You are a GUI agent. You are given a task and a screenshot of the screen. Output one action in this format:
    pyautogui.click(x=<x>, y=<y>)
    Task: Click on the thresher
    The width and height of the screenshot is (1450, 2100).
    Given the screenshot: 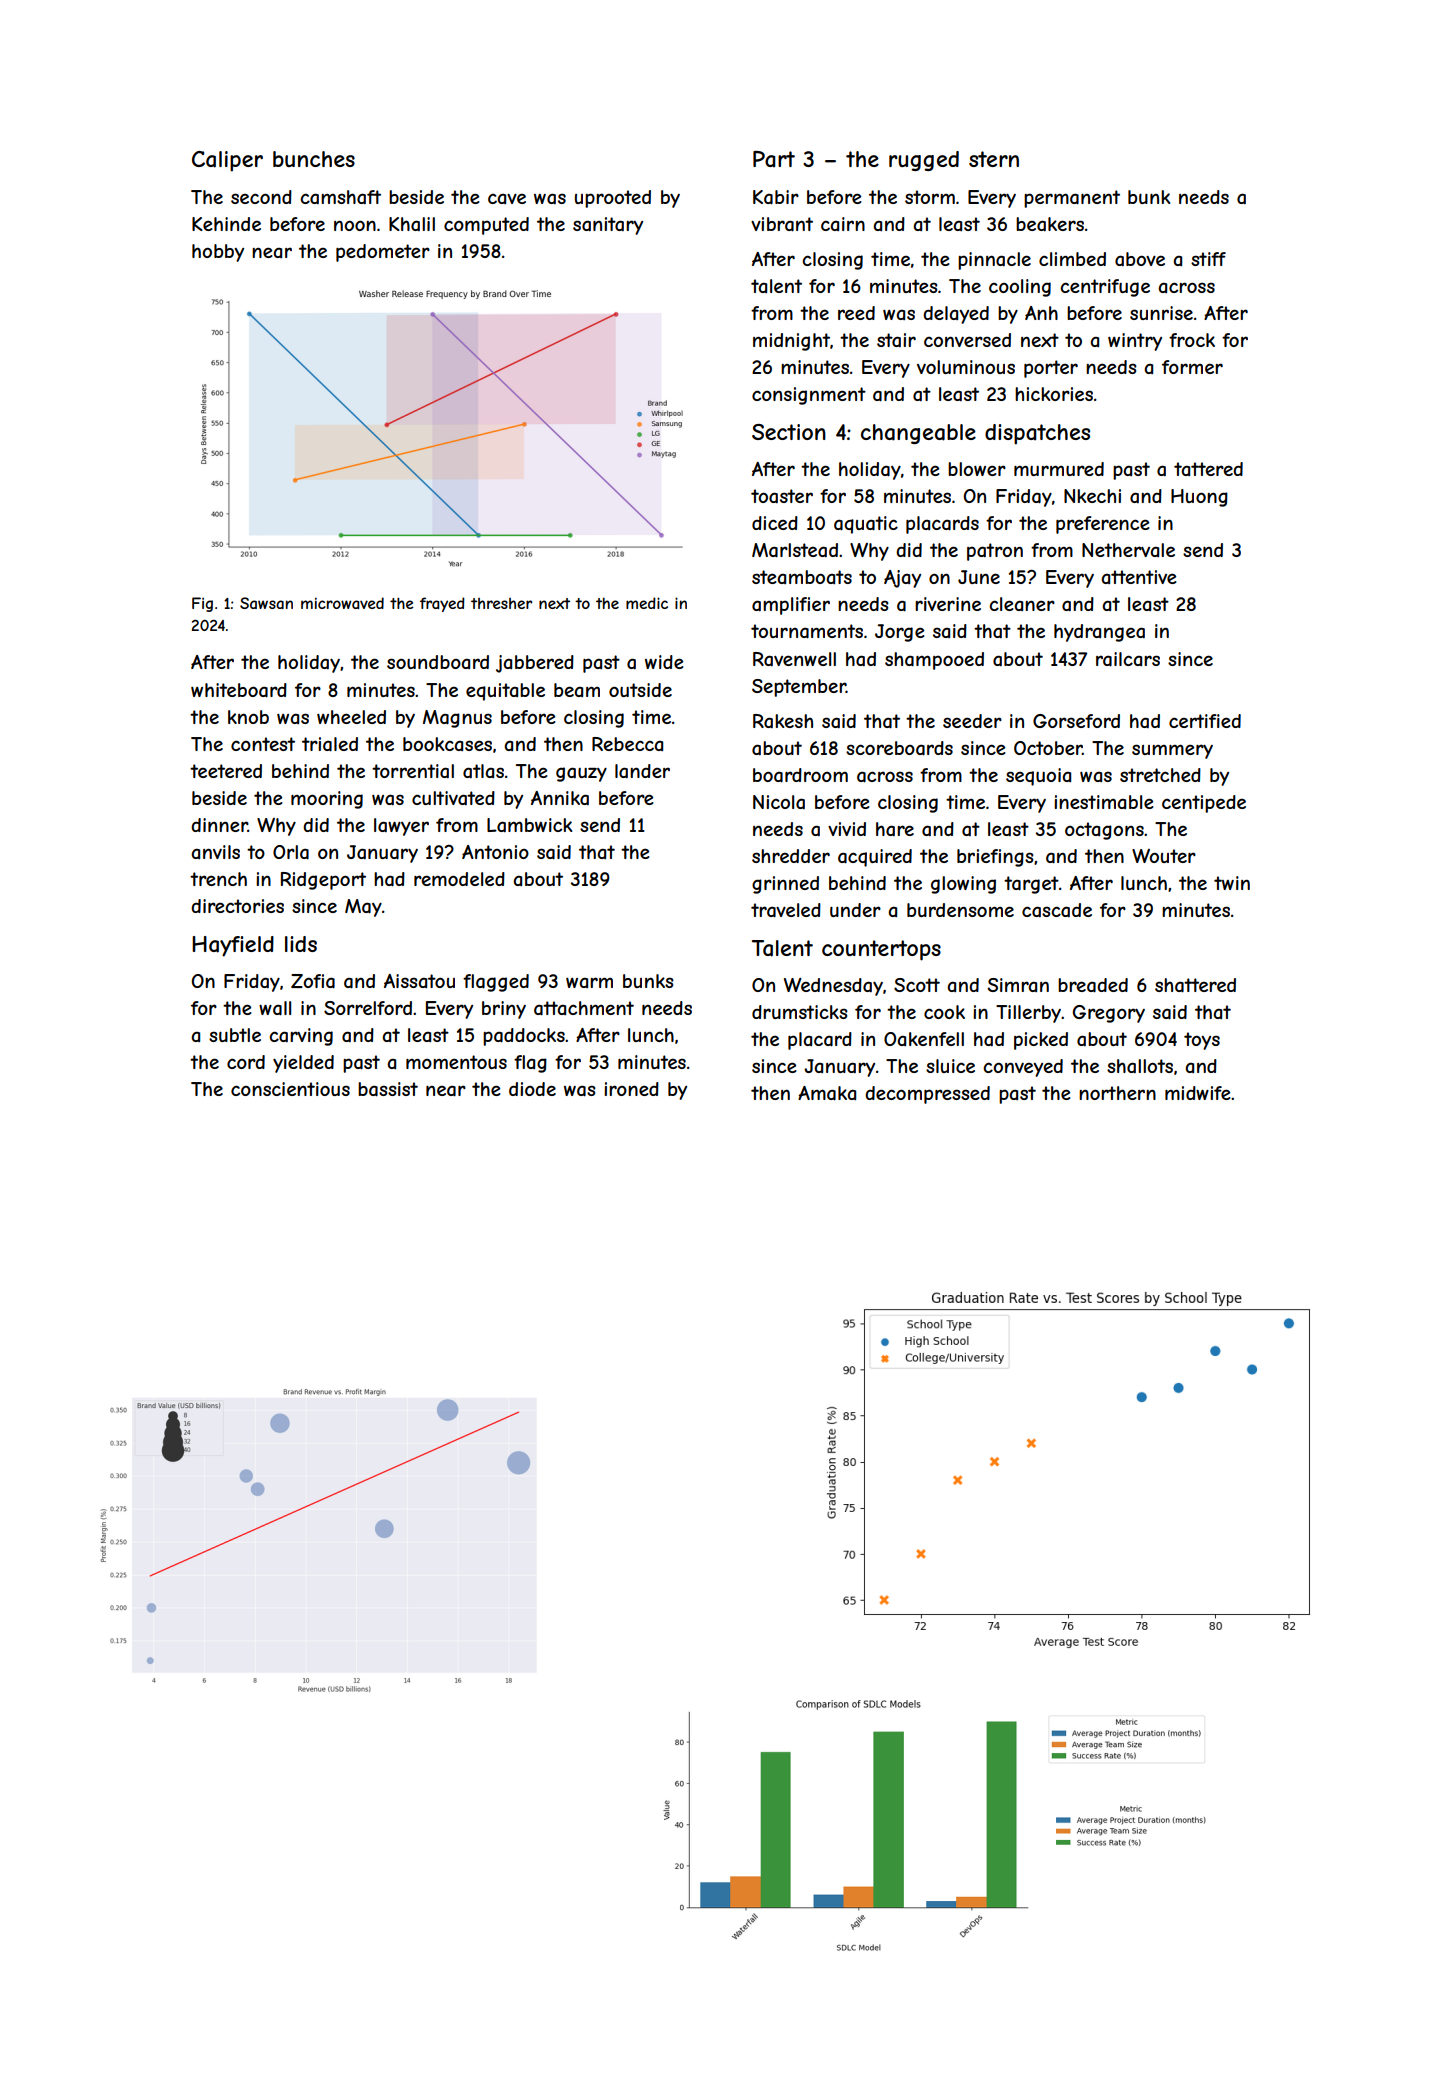 What is the action you would take?
    pyautogui.click(x=501, y=603)
